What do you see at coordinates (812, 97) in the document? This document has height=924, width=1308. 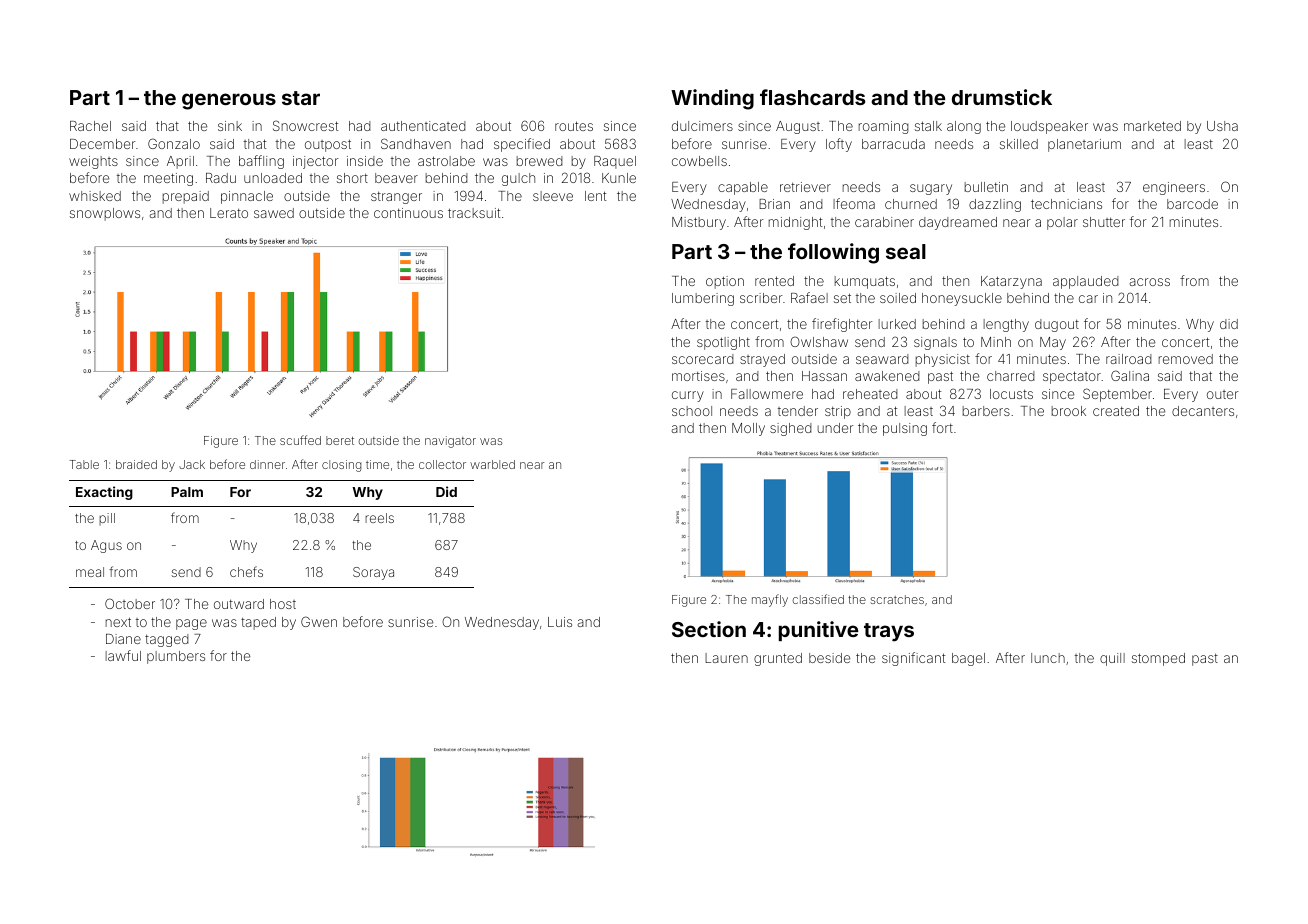 I see `flashcards` at bounding box center [812, 97].
